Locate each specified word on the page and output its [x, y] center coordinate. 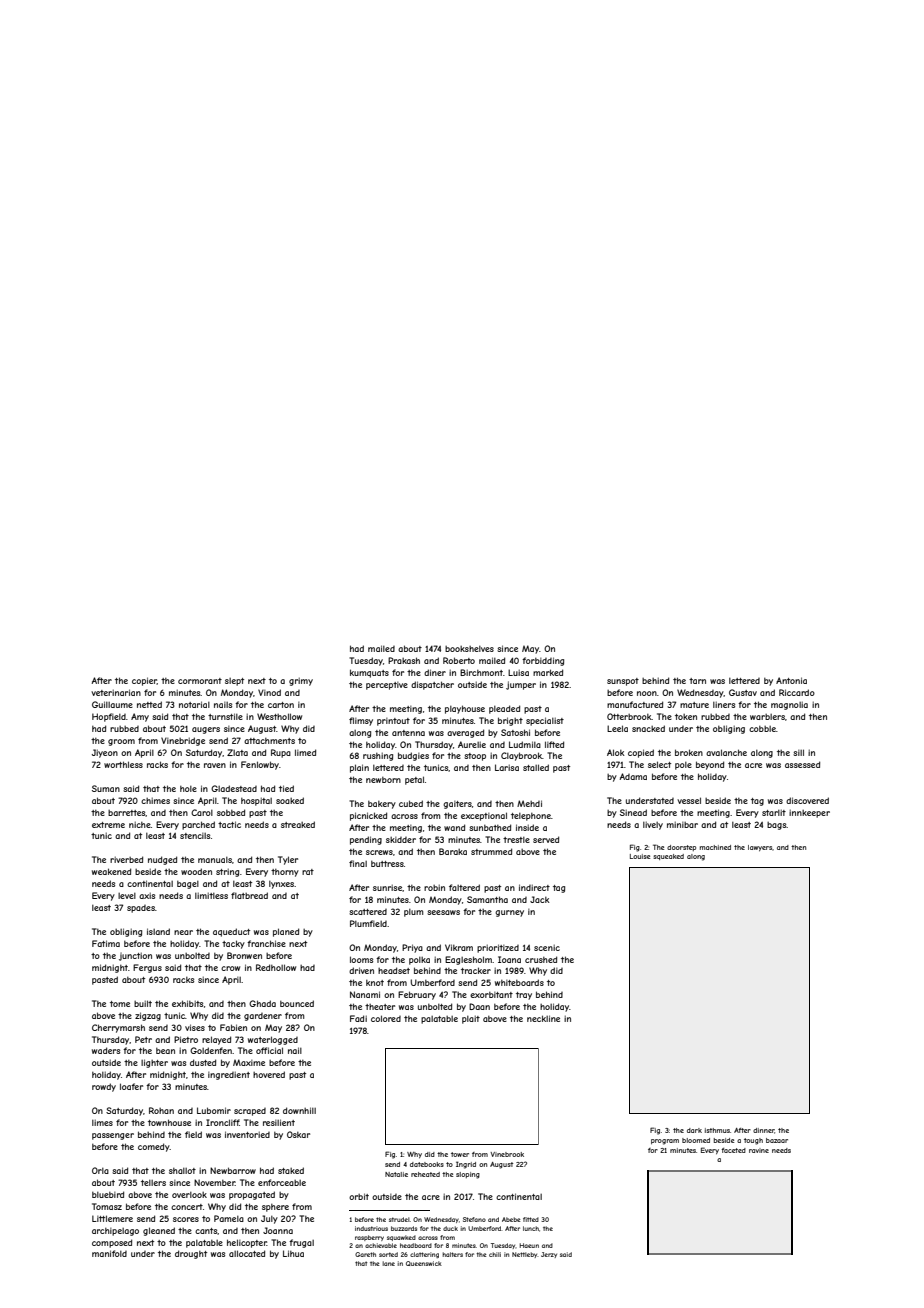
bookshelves [469, 649]
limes [102, 1122]
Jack [540, 899]
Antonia [791, 680]
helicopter [247, 1243]
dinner [764, 1131]
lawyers [760, 848]
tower [460, 1154]
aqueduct [231, 932]
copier [144, 681]
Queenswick [424, 1263]
